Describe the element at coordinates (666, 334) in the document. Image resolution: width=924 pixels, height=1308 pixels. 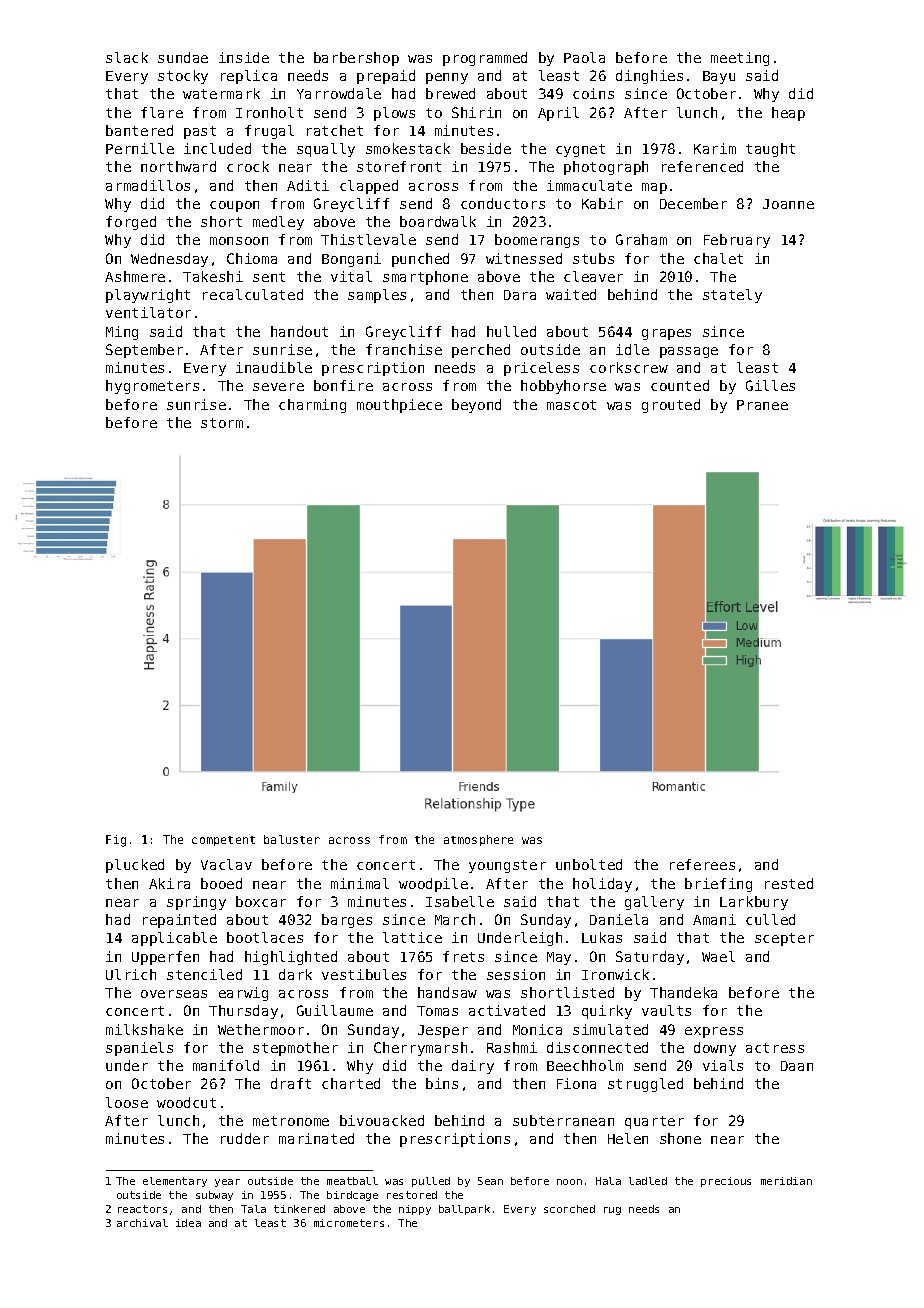
I see `grapes` at that location.
